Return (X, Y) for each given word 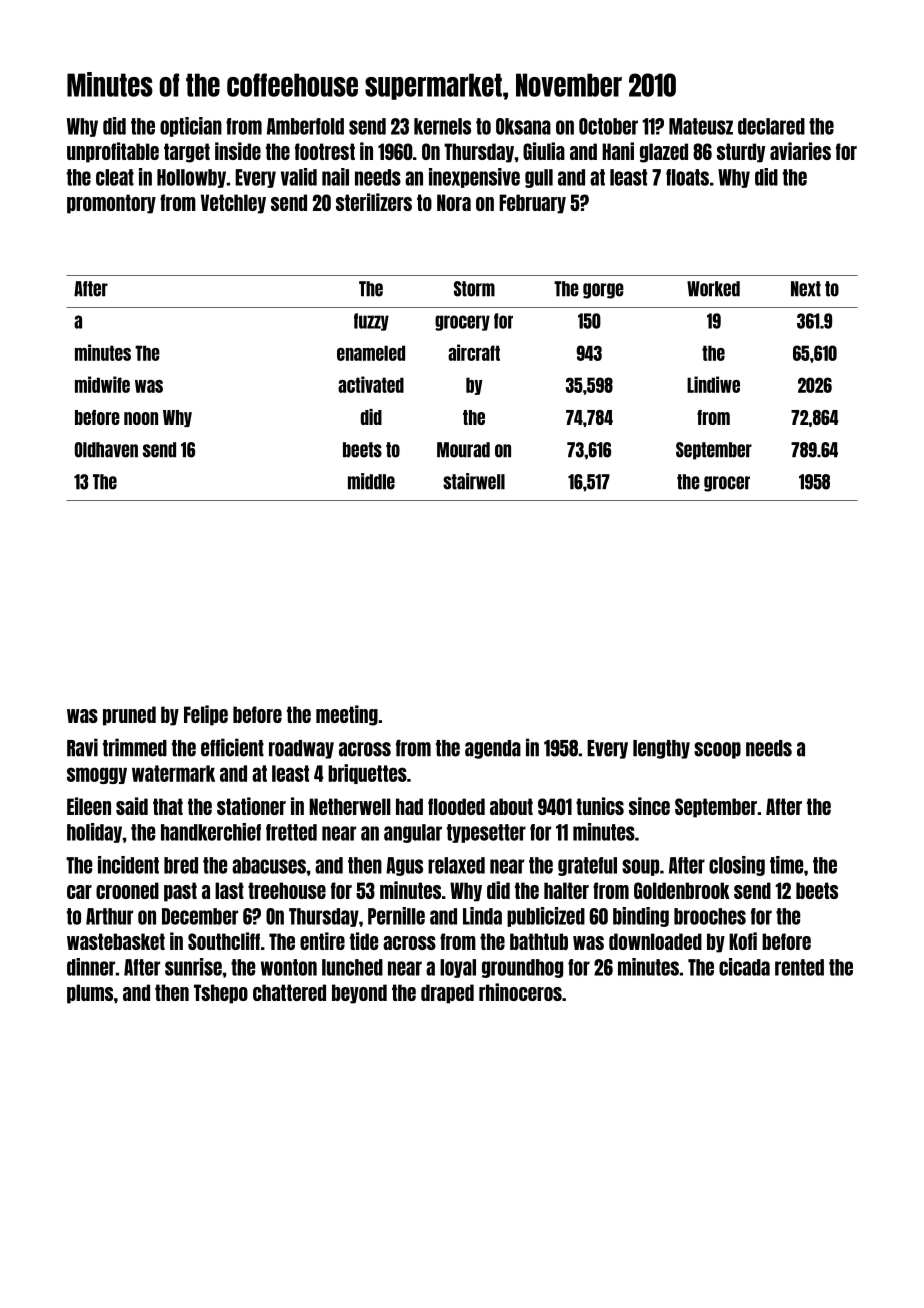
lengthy (661, 749)
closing (737, 866)
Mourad (463, 450)
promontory (111, 204)
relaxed (456, 865)
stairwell (474, 481)
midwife (102, 384)
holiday (94, 833)
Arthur (109, 916)
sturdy (741, 153)
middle (371, 481)
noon (141, 418)
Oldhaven (106, 450)
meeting (347, 715)
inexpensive (474, 178)
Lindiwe (713, 384)
